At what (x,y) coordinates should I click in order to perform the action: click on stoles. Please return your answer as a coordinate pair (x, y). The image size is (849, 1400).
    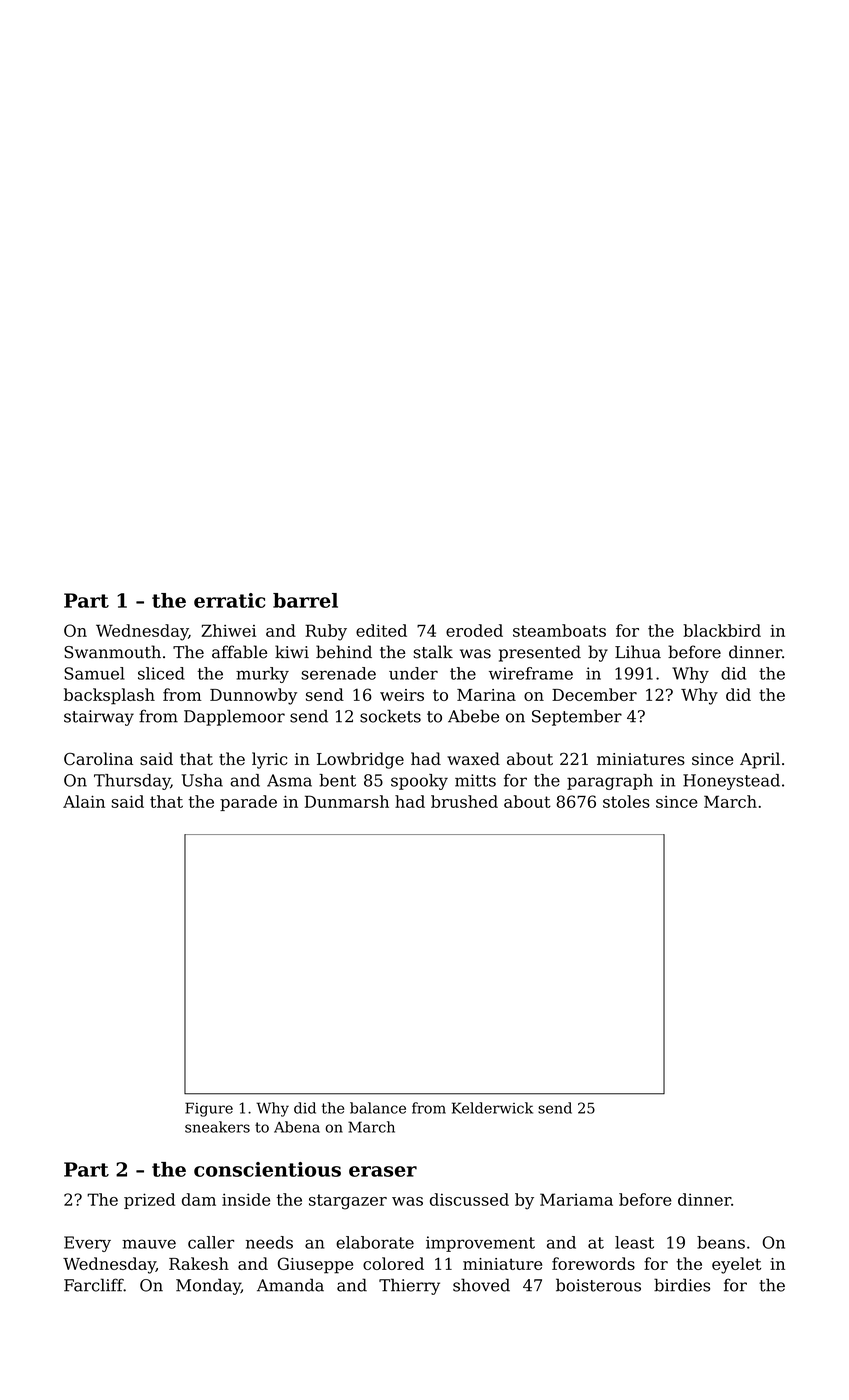
    Looking at the image, I should click on (626, 801).
